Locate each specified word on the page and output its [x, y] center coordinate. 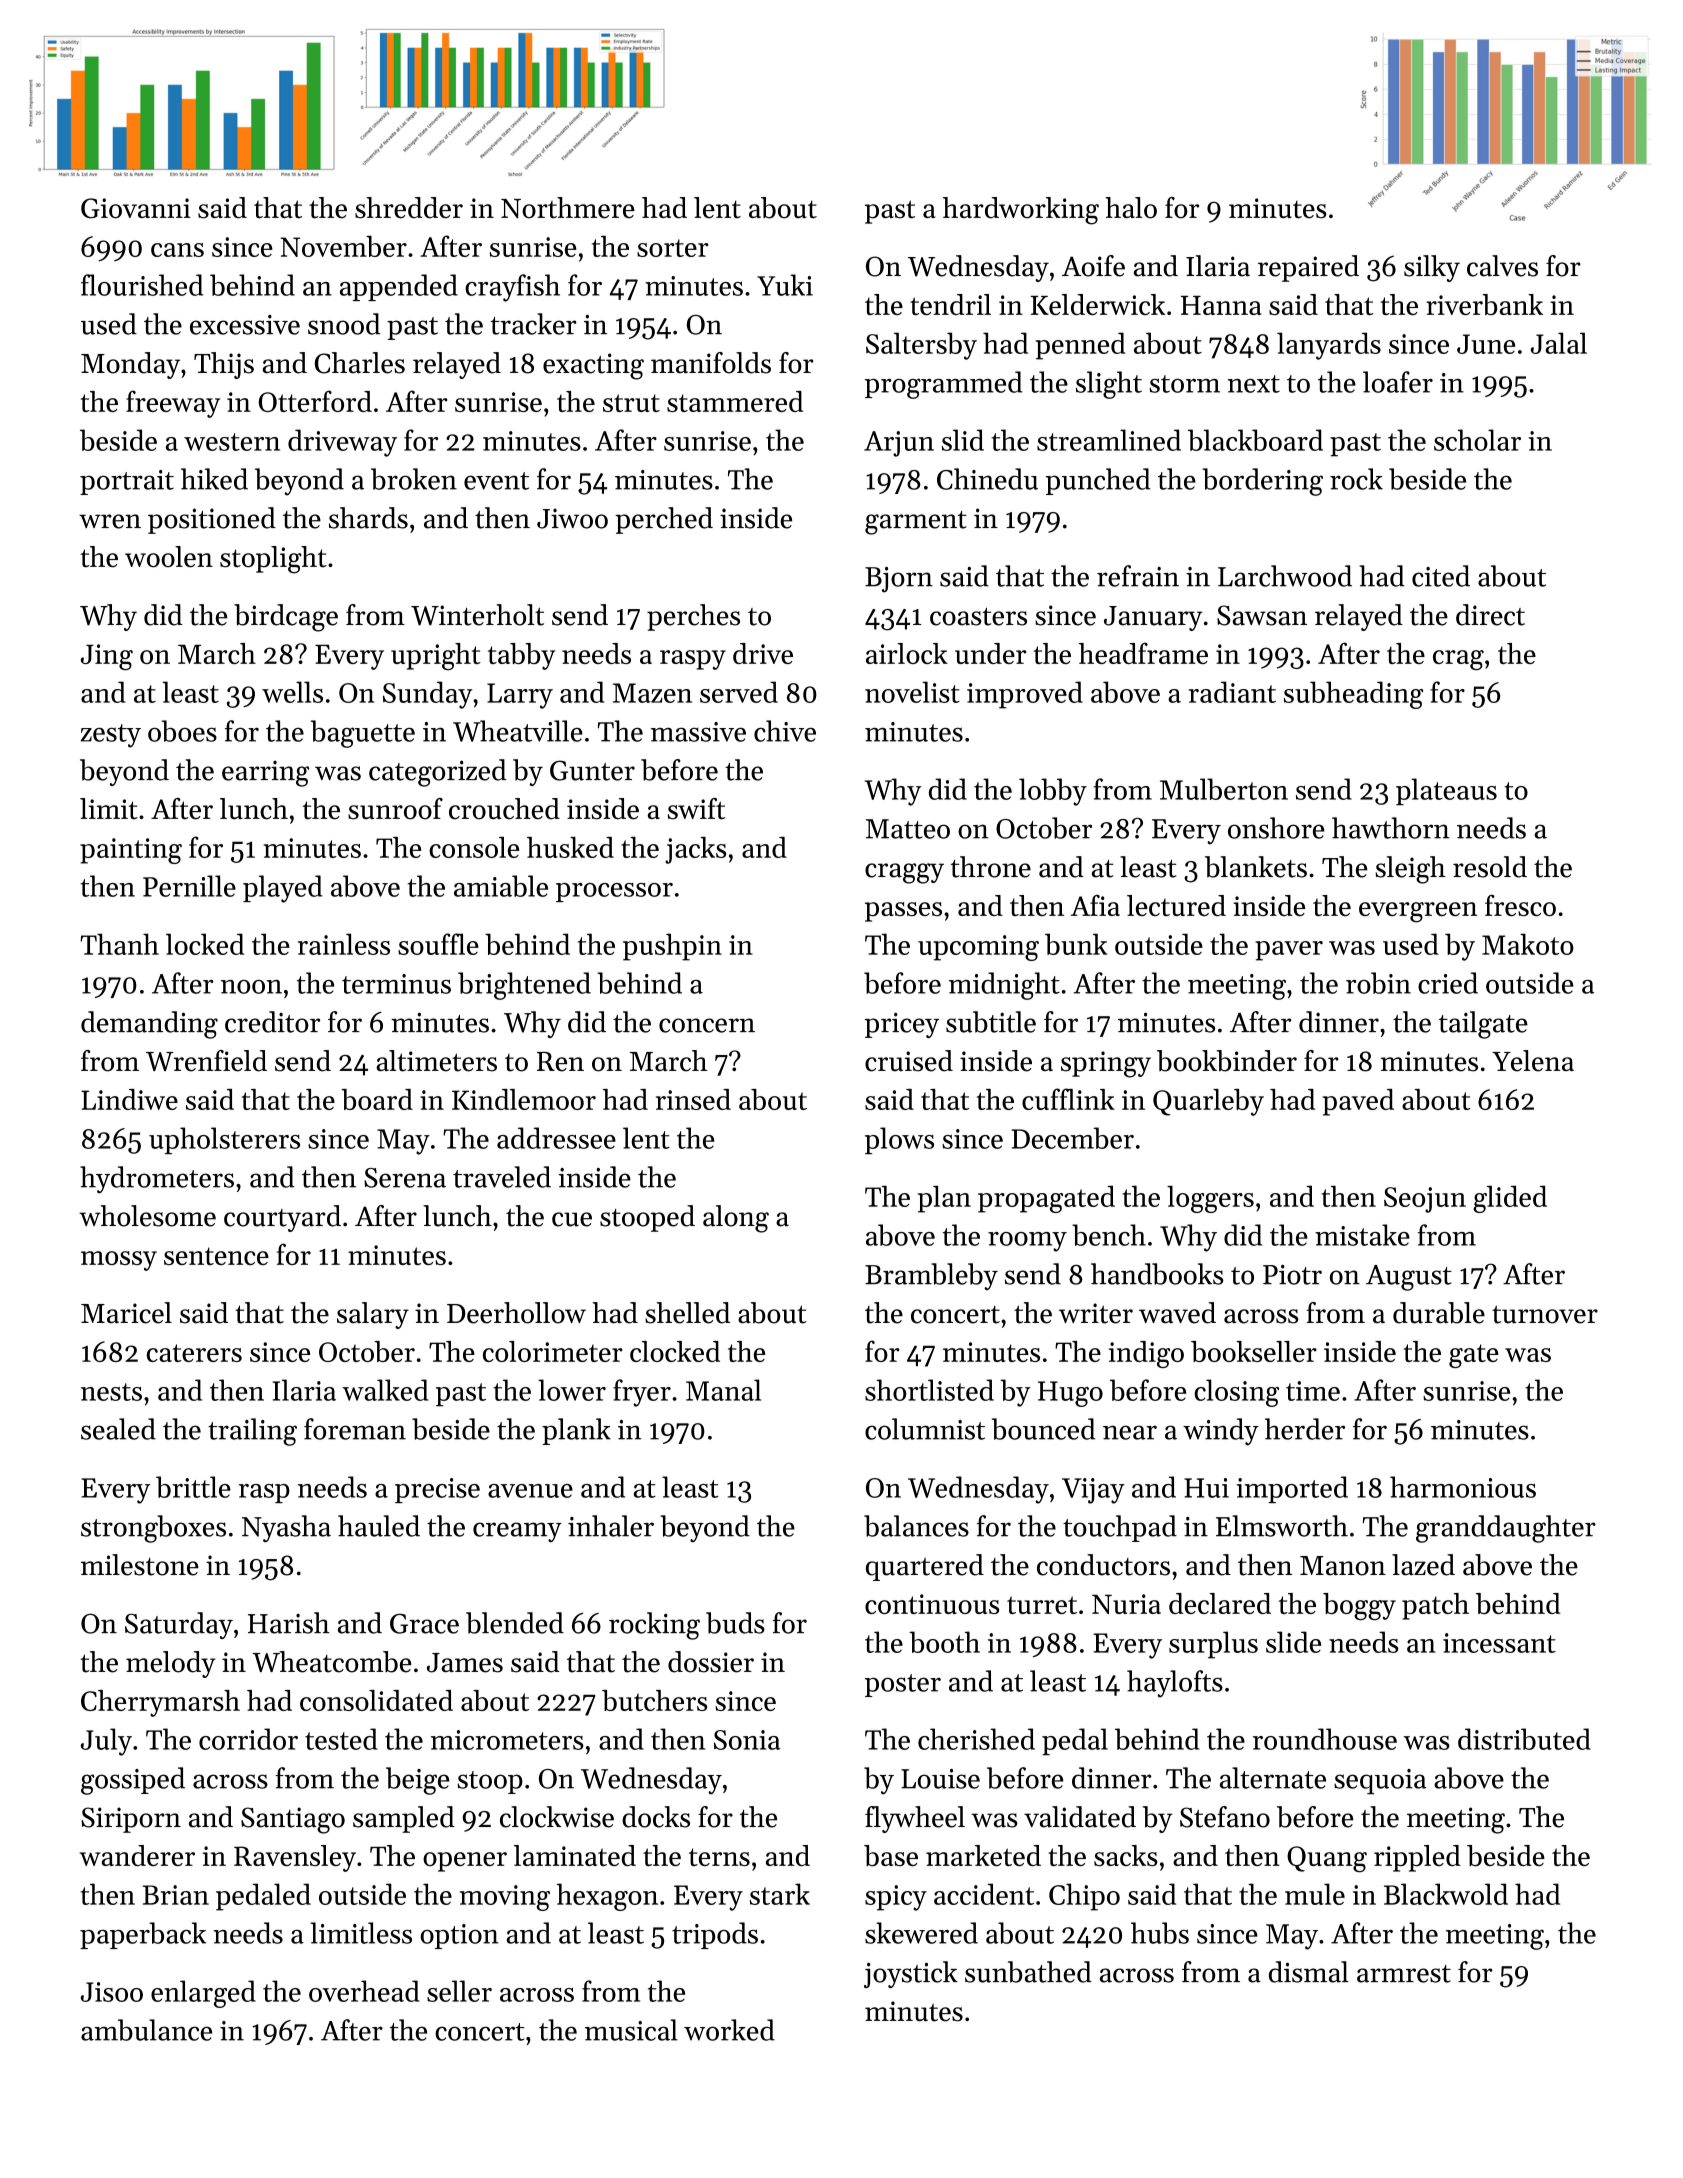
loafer [1398, 382]
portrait [127, 482]
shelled [687, 1313]
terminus [396, 984]
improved [1025, 695]
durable [1439, 1313]
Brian [175, 1895]
